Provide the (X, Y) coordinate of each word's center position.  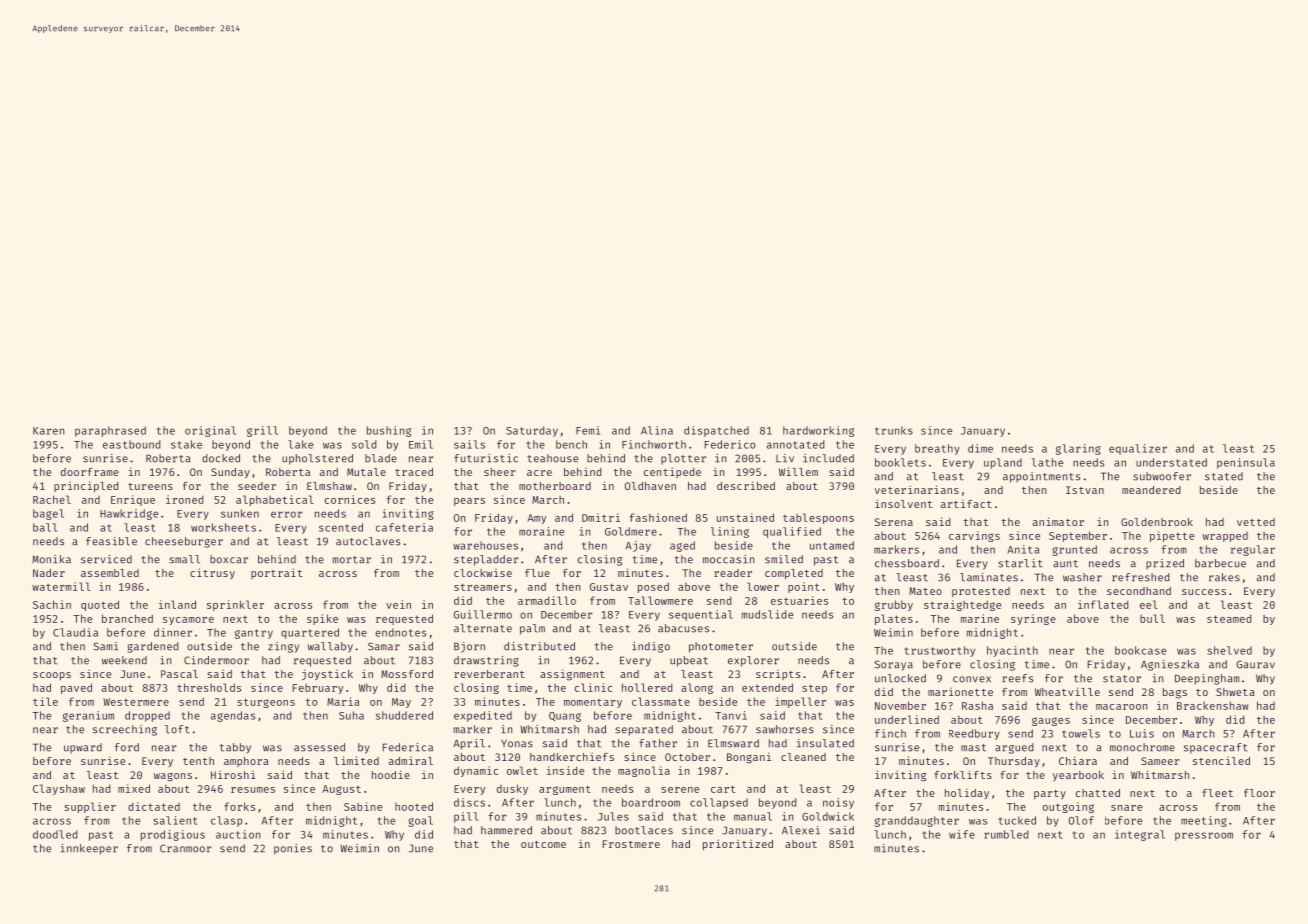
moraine (541, 531)
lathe (1047, 462)
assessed (319, 747)
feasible (111, 541)
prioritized (738, 844)
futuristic (486, 458)
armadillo (547, 600)
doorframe (90, 472)
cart (723, 789)
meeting (1204, 821)
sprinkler (235, 605)
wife (962, 834)
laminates (989, 577)
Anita (1023, 549)
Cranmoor (186, 848)
